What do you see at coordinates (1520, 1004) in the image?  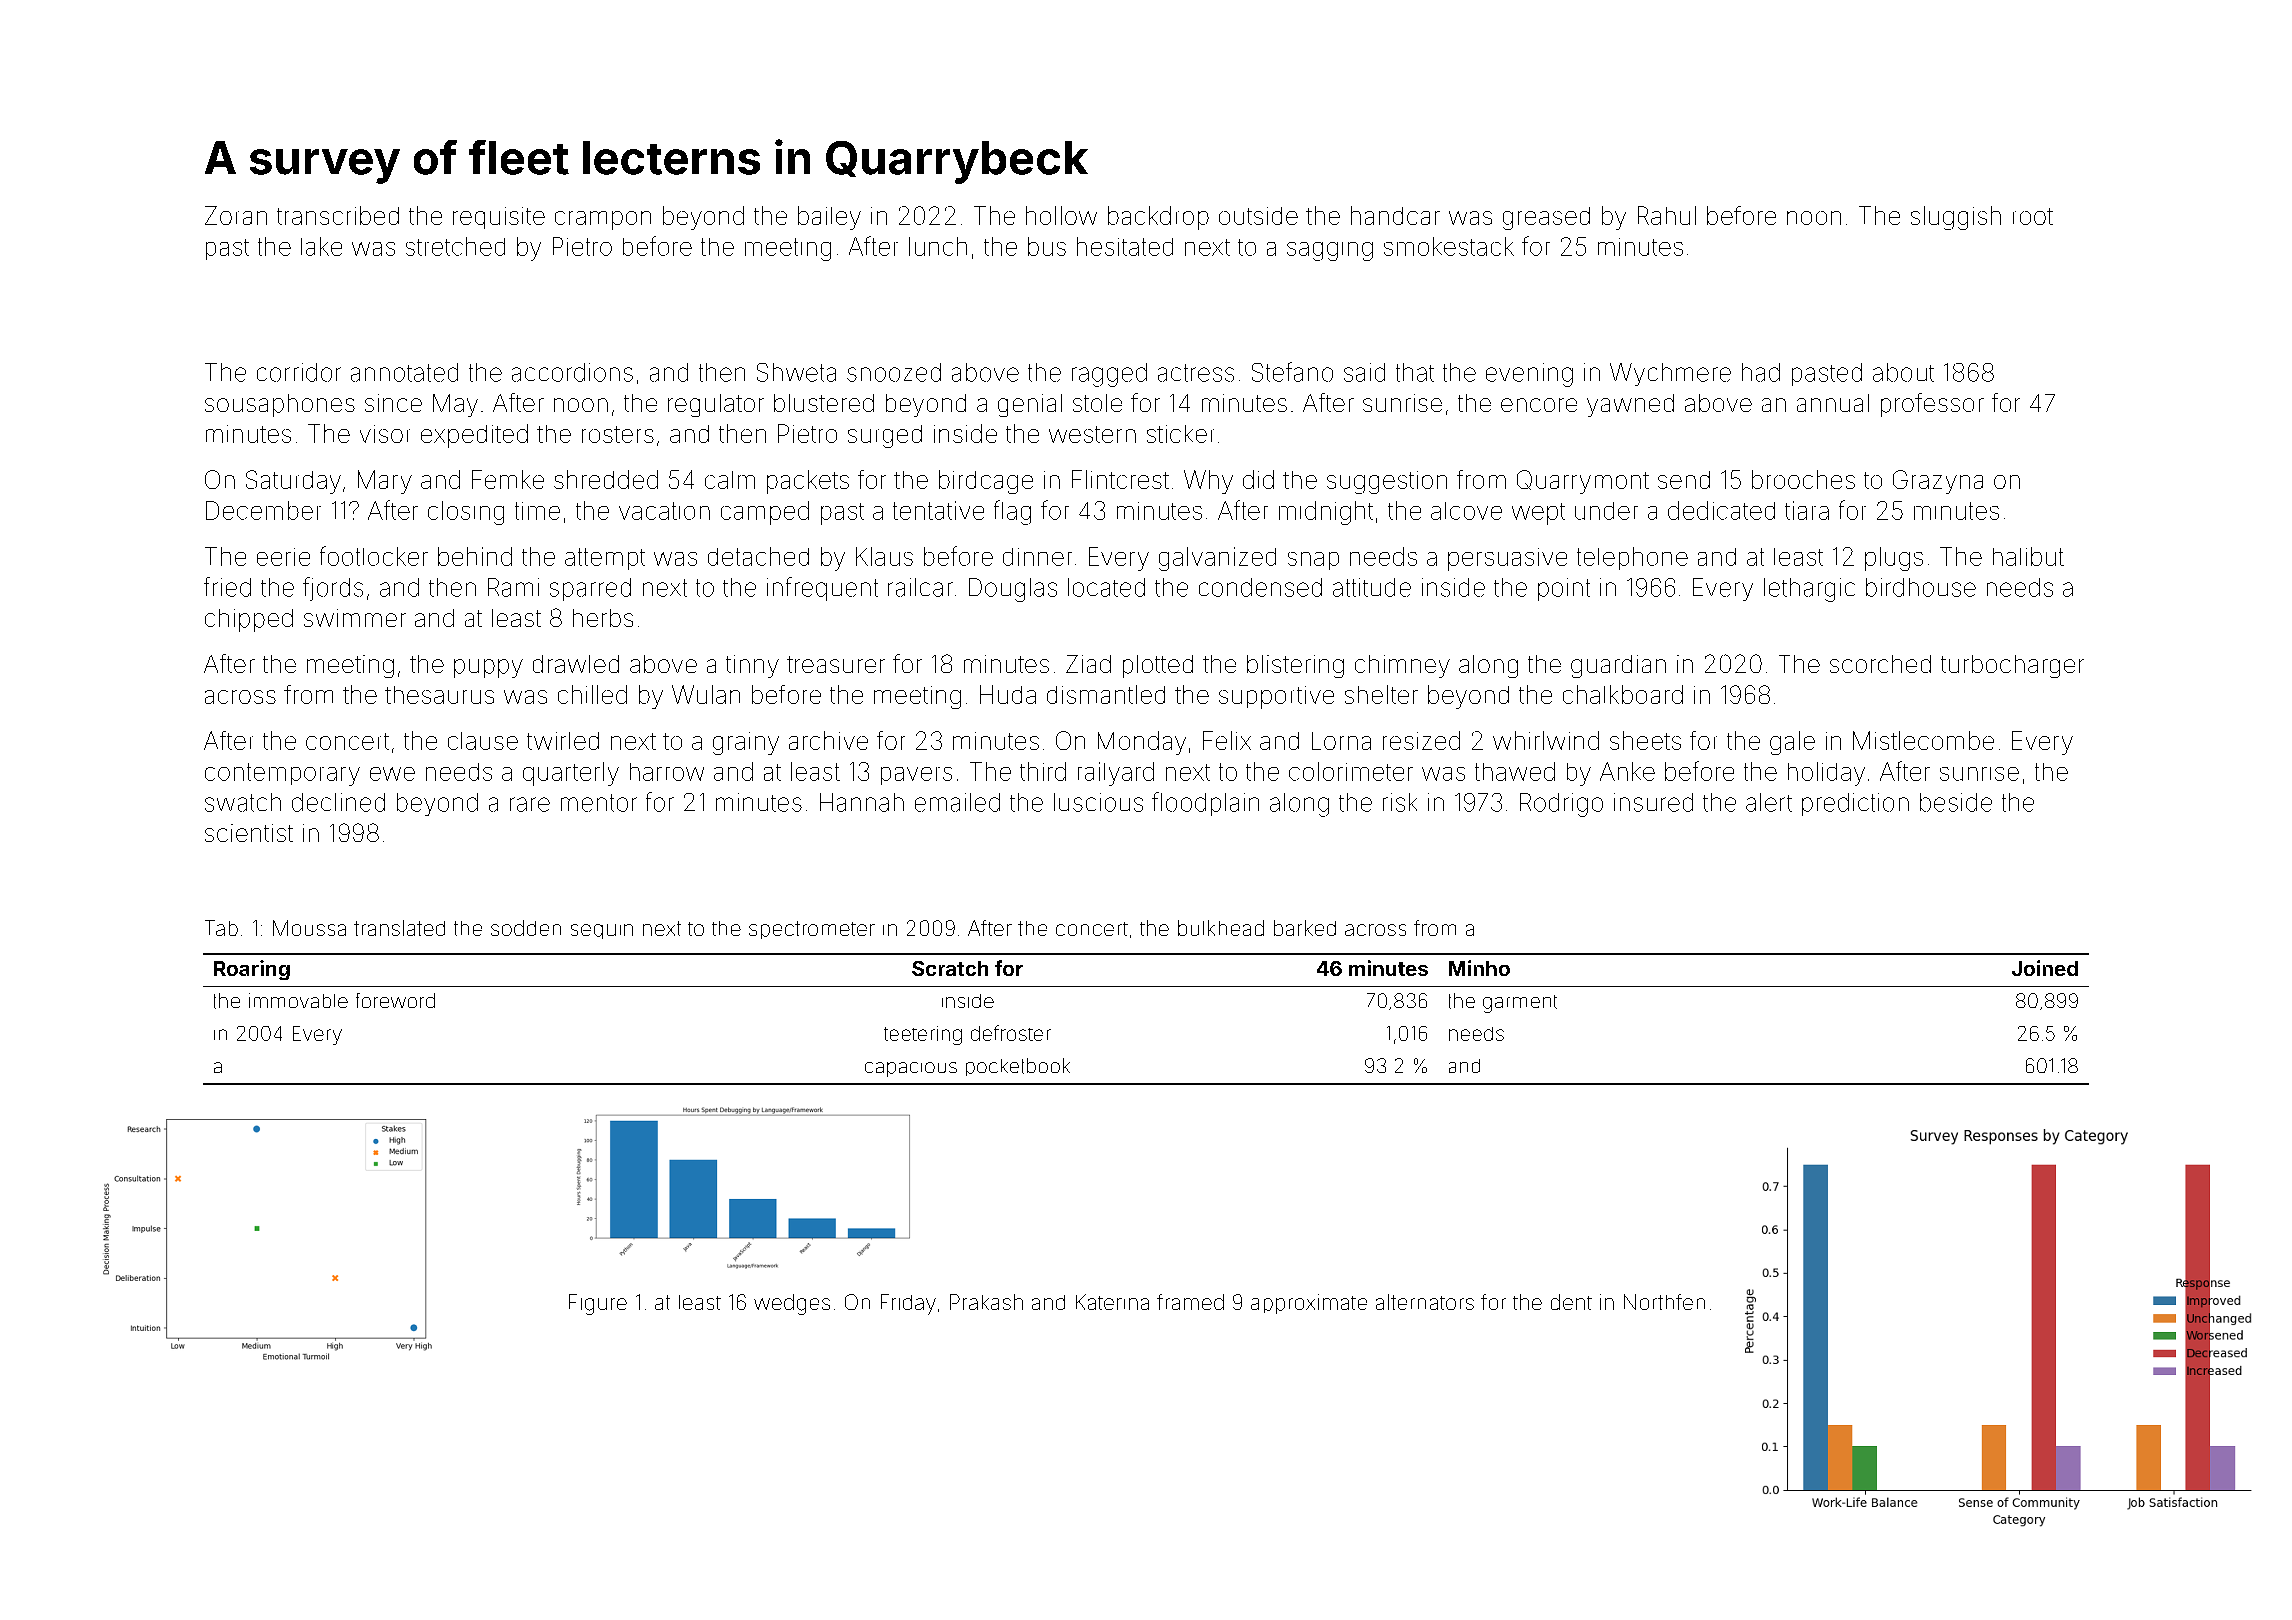 I see `garment` at bounding box center [1520, 1004].
